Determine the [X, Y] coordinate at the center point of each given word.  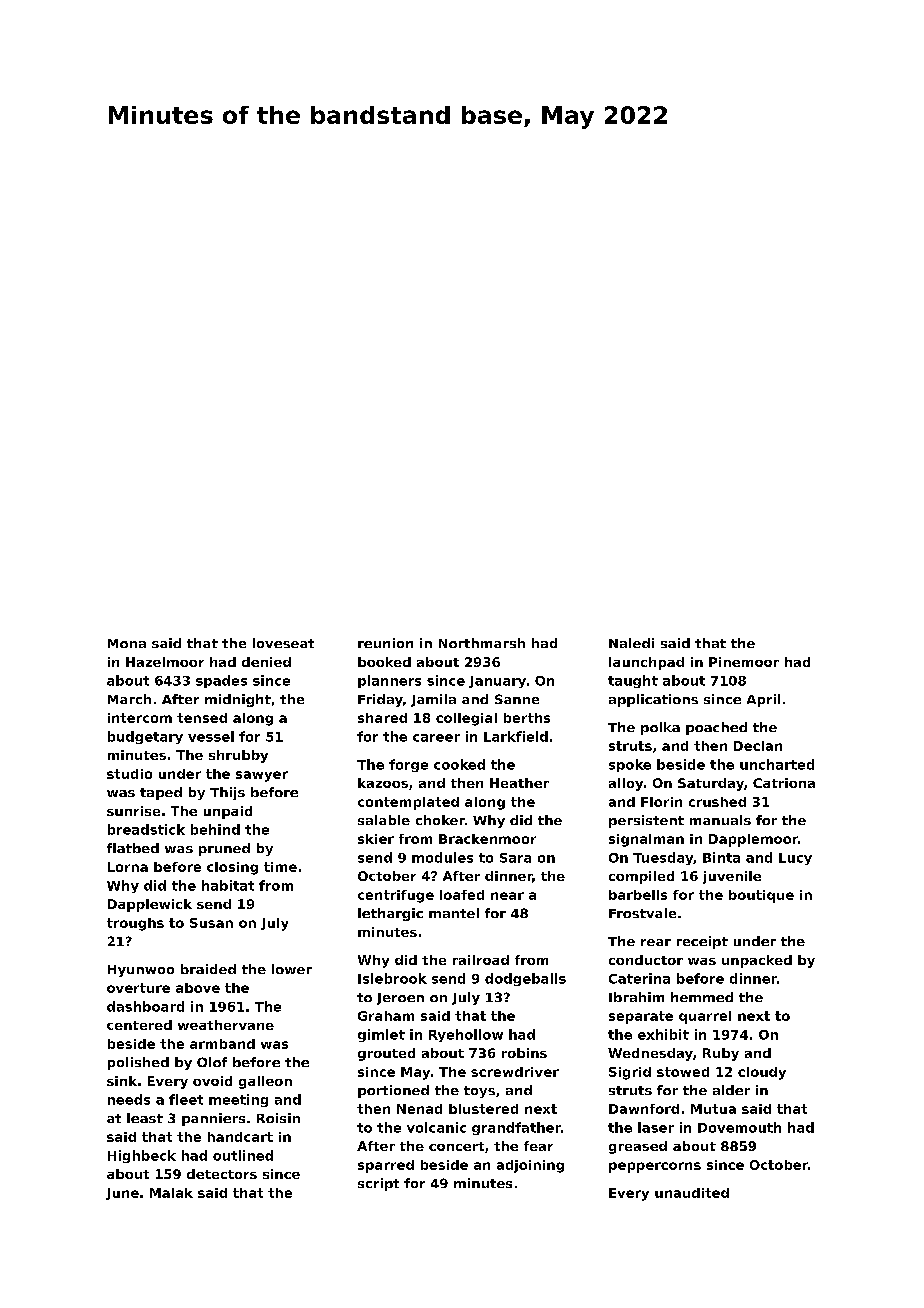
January [497, 682]
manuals [720, 820]
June [122, 1194]
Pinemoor [744, 662]
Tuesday [663, 858]
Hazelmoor [165, 662]
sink [122, 1081]
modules [442, 857]
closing [232, 868]
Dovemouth [739, 1127]
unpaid [228, 812]
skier [376, 839]
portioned [393, 1091]
